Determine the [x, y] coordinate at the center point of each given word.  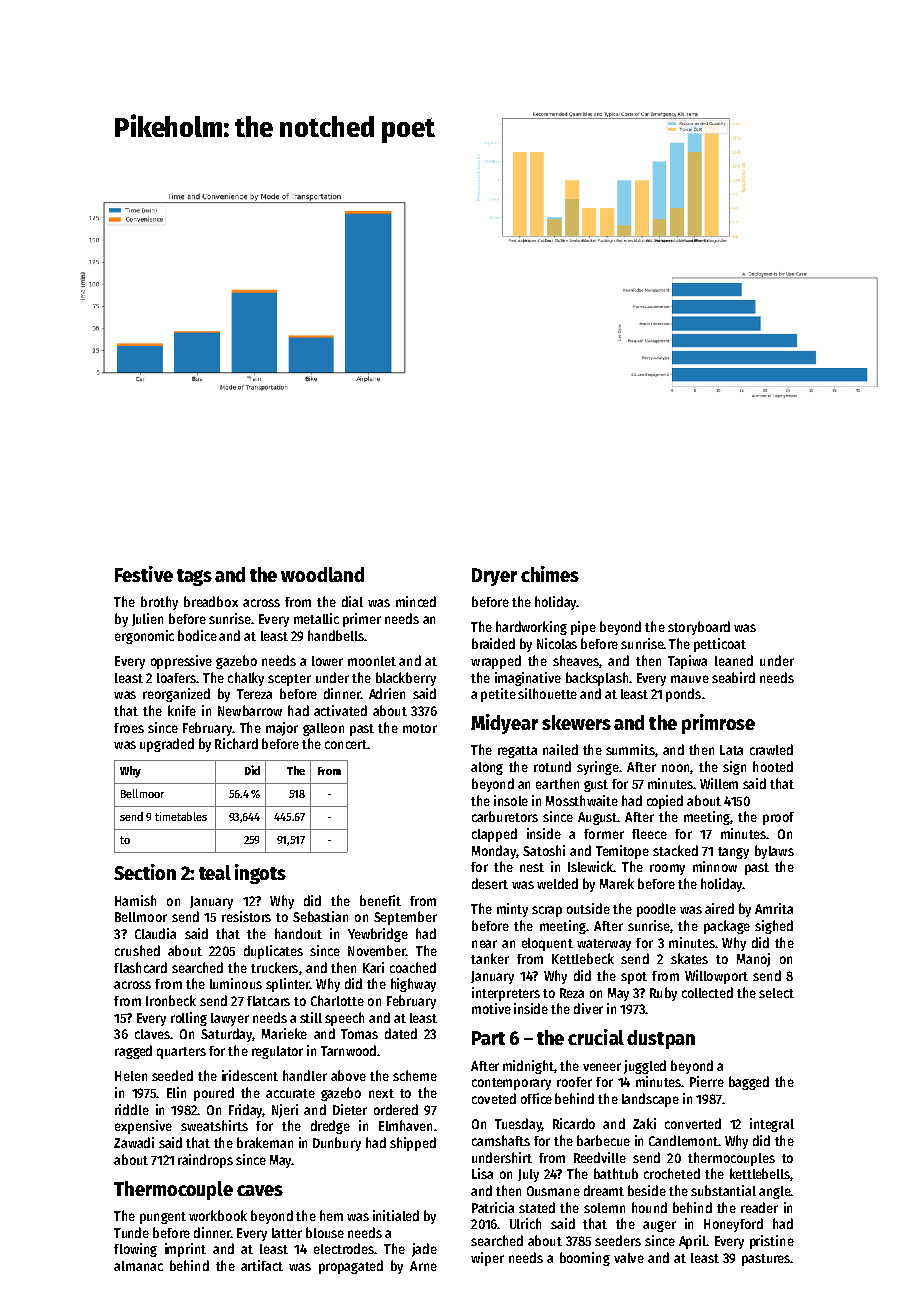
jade [424, 1250]
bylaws [774, 852]
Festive [144, 574]
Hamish [135, 900]
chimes [550, 574]
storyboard [699, 628]
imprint [185, 1250]
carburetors [505, 816]
